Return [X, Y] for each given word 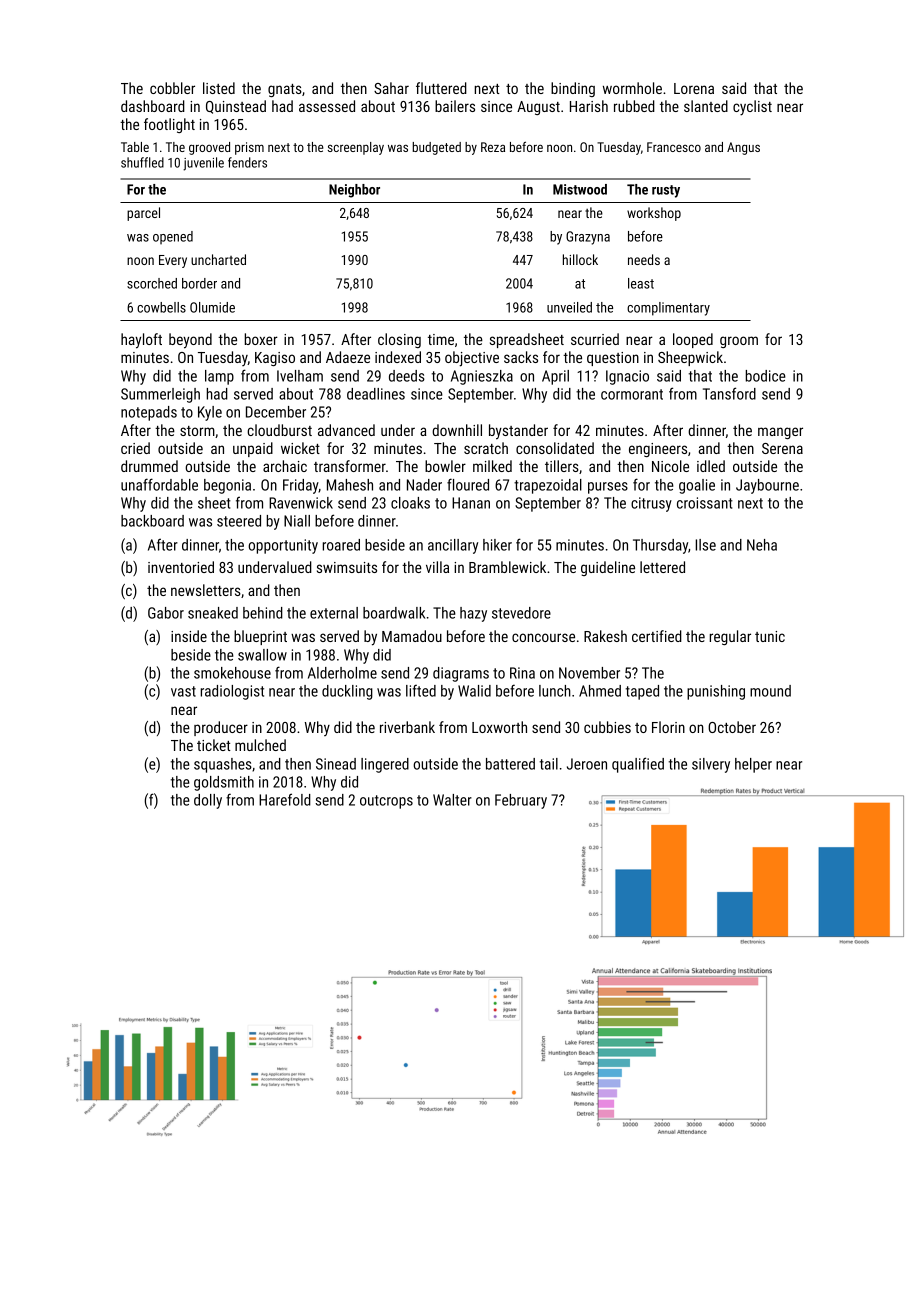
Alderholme [342, 673]
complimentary [668, 309]
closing [399, 340]
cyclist [752, 108]
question [613, 359]
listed [219, 88]
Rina [522, 673]
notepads [149, 413]
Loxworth [499, 727]
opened [173, 237]
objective [472, 359]
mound [770, 691]
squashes [223, 765]
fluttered [441, 88]
